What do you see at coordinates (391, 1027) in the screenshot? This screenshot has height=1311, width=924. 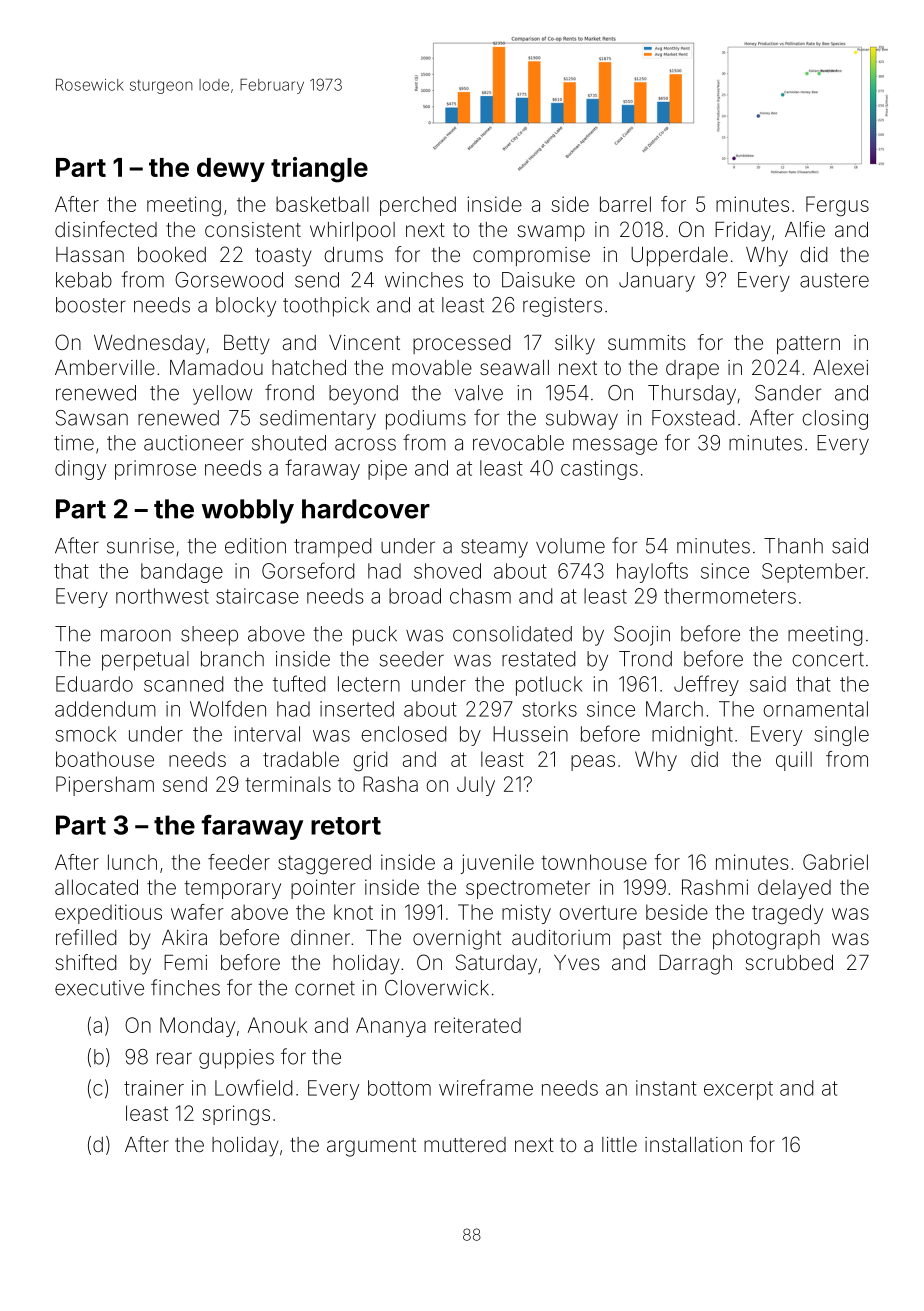 I see `Ananya` at bounding box center [391, 1027].
